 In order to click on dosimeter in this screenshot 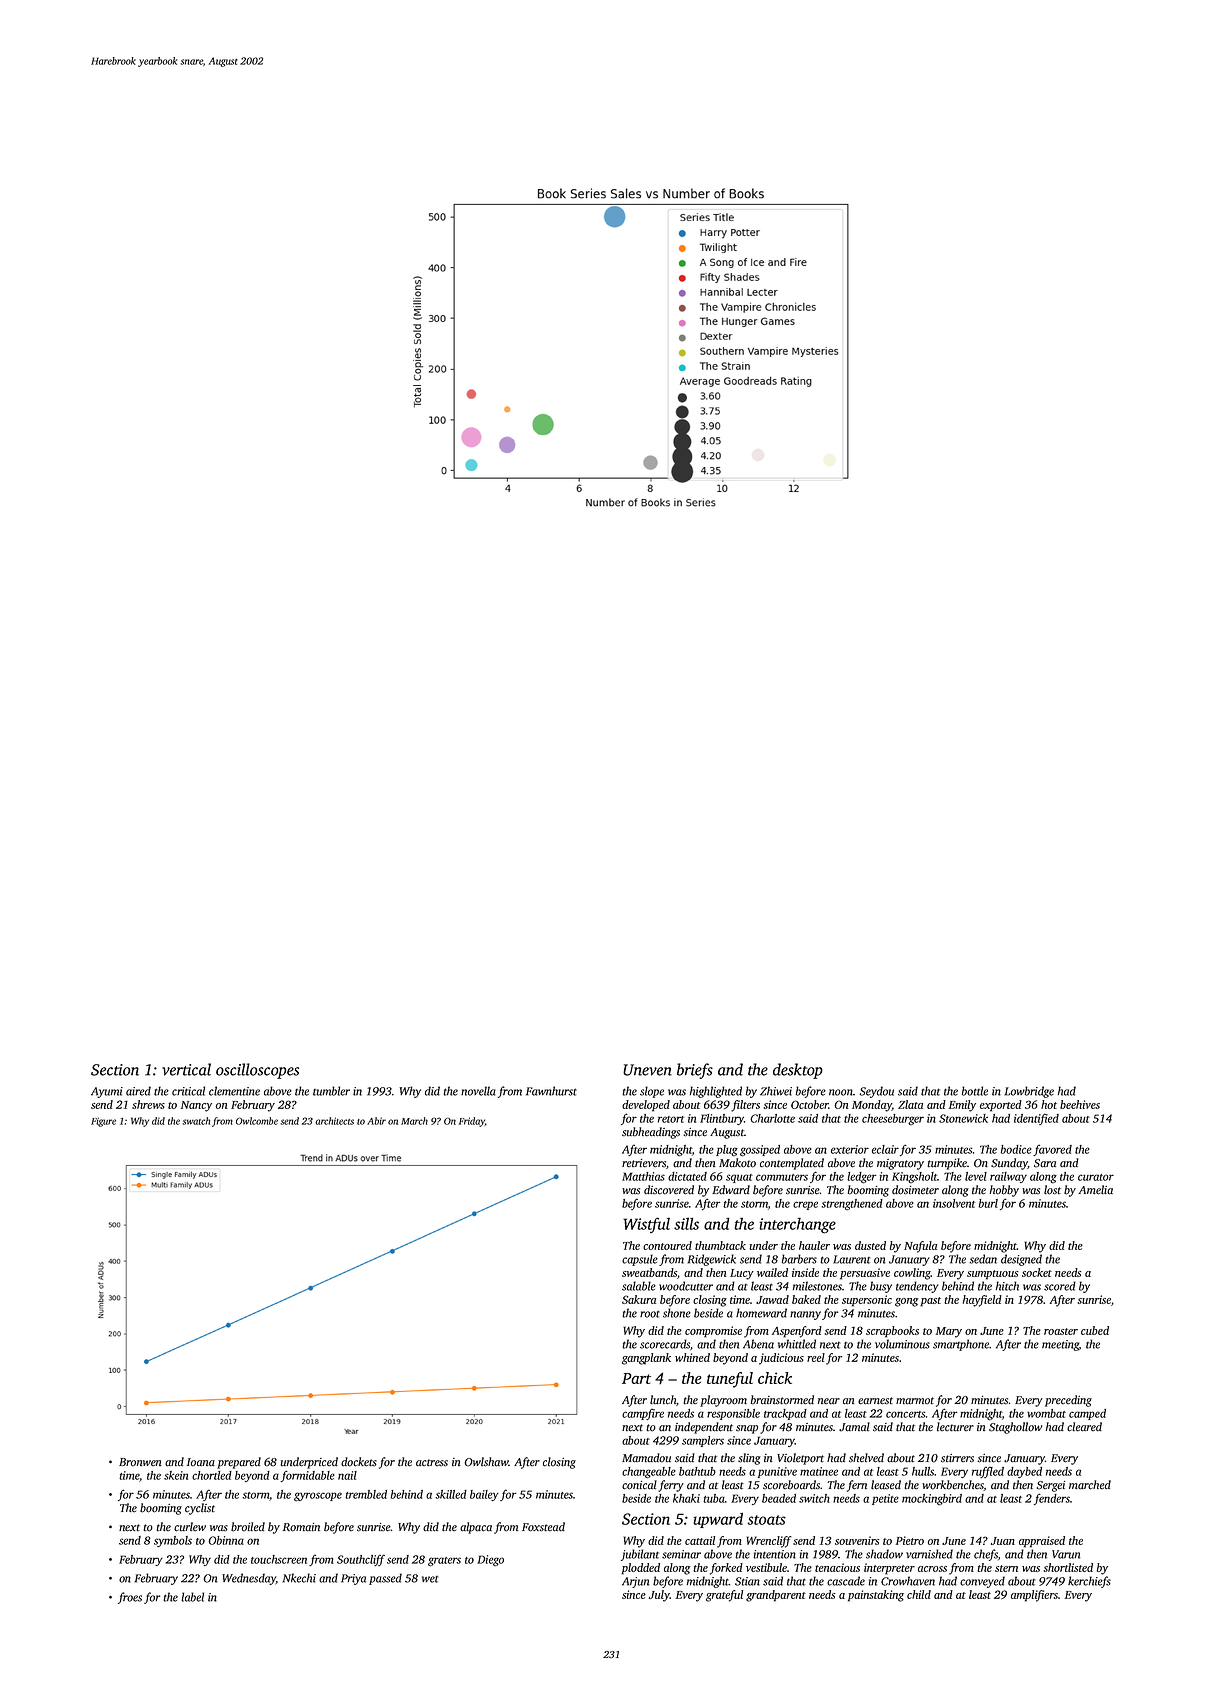, I will do `click(915, 1190)`.
